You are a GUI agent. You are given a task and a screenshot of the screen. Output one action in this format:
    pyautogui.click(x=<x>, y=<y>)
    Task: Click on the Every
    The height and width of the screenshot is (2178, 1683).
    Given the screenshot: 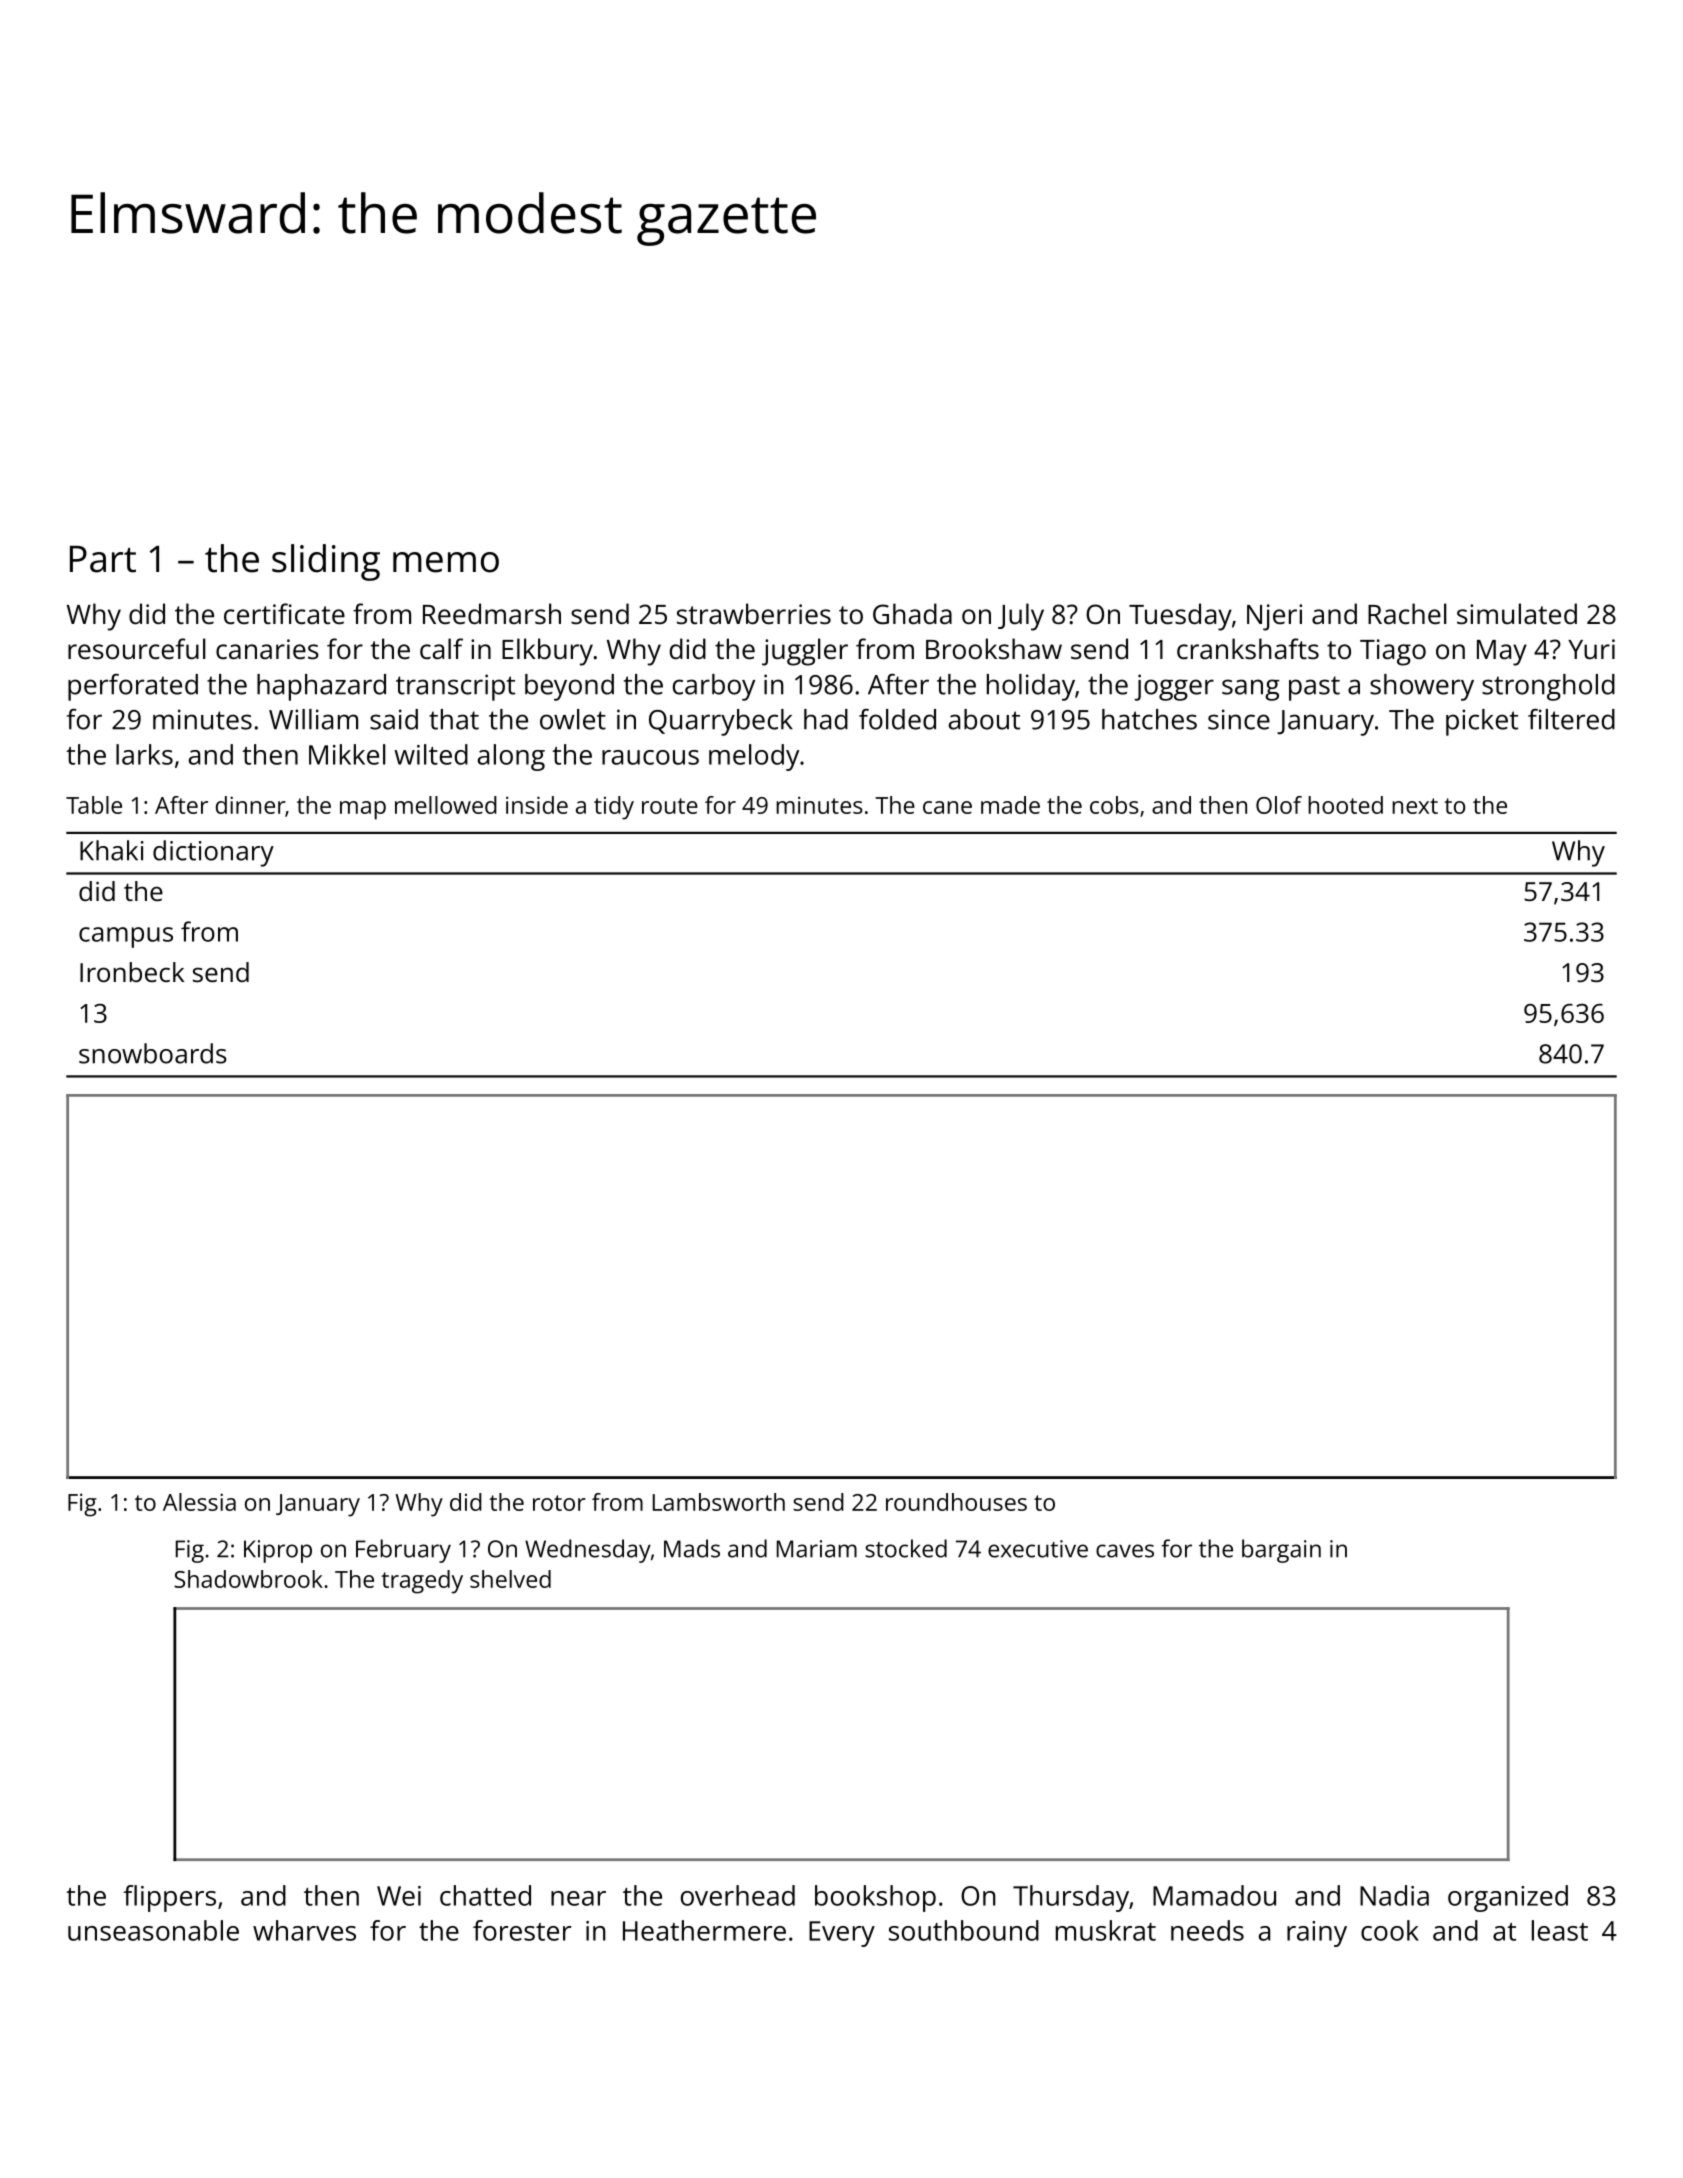 What is the action you would take?
    pyautogui.click(x=842, y=1934)
